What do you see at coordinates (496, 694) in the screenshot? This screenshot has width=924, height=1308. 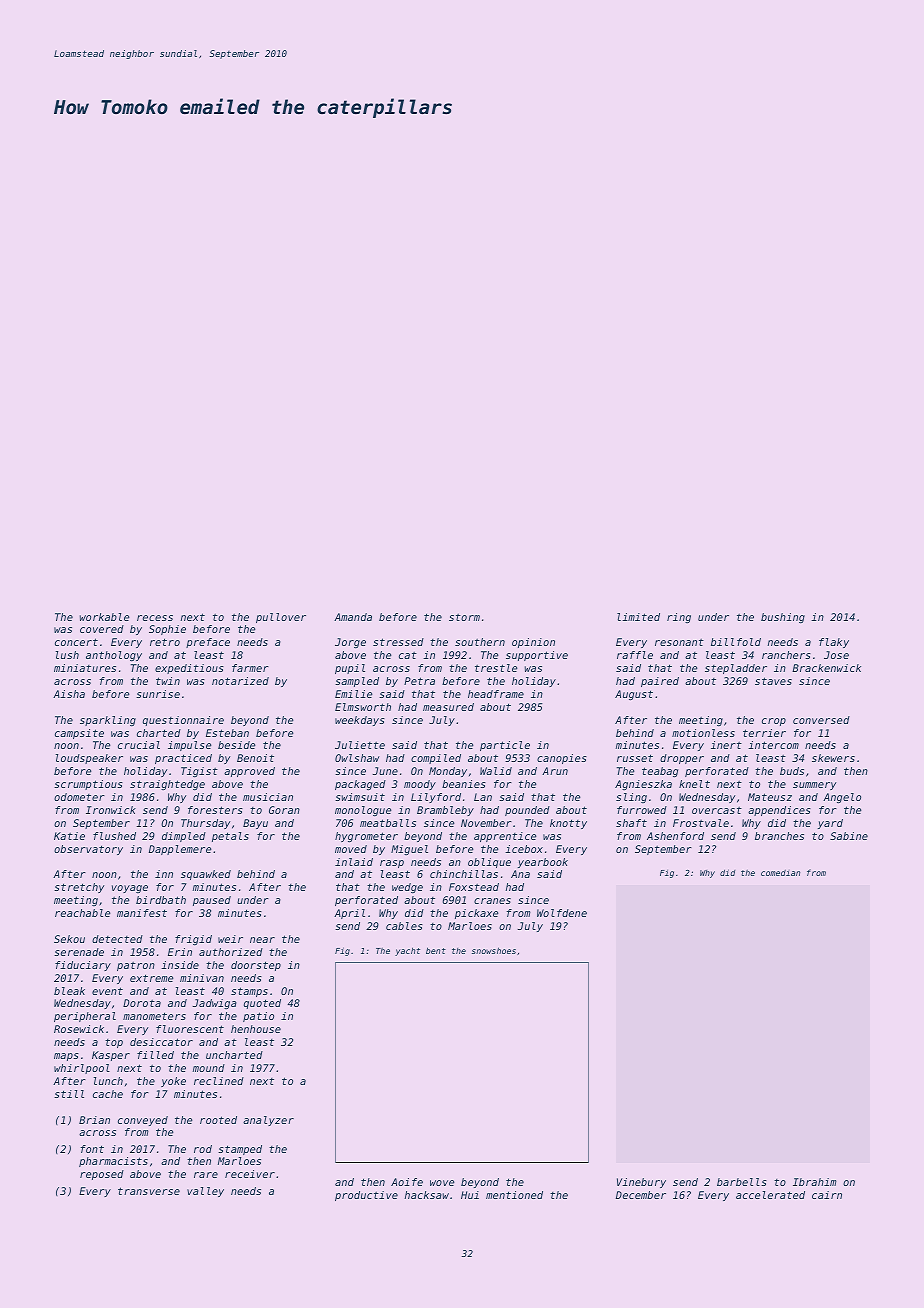 I see `headframe` at bounding box center [496, 694].
